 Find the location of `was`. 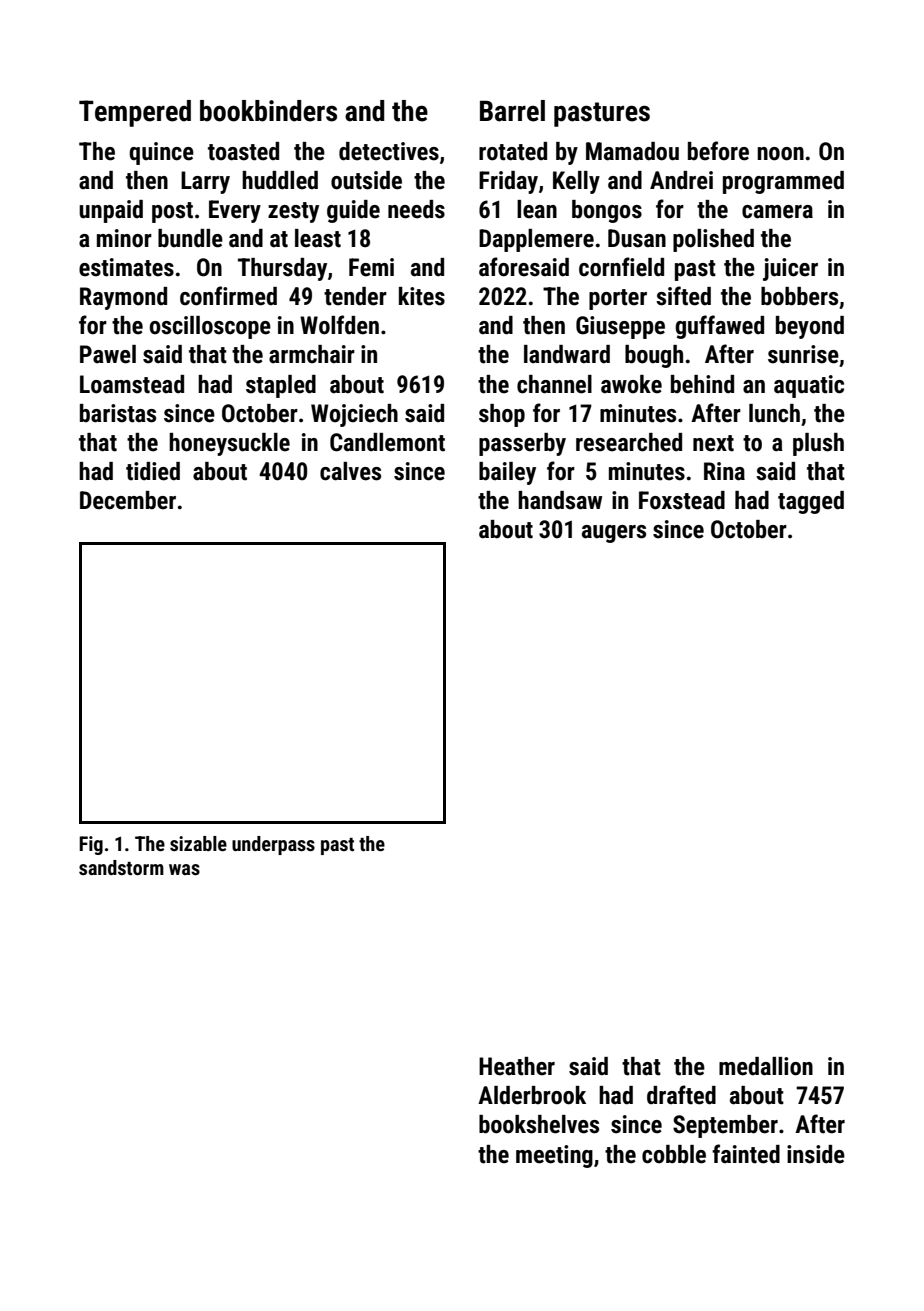

was is located at coordinates (184, 869).
